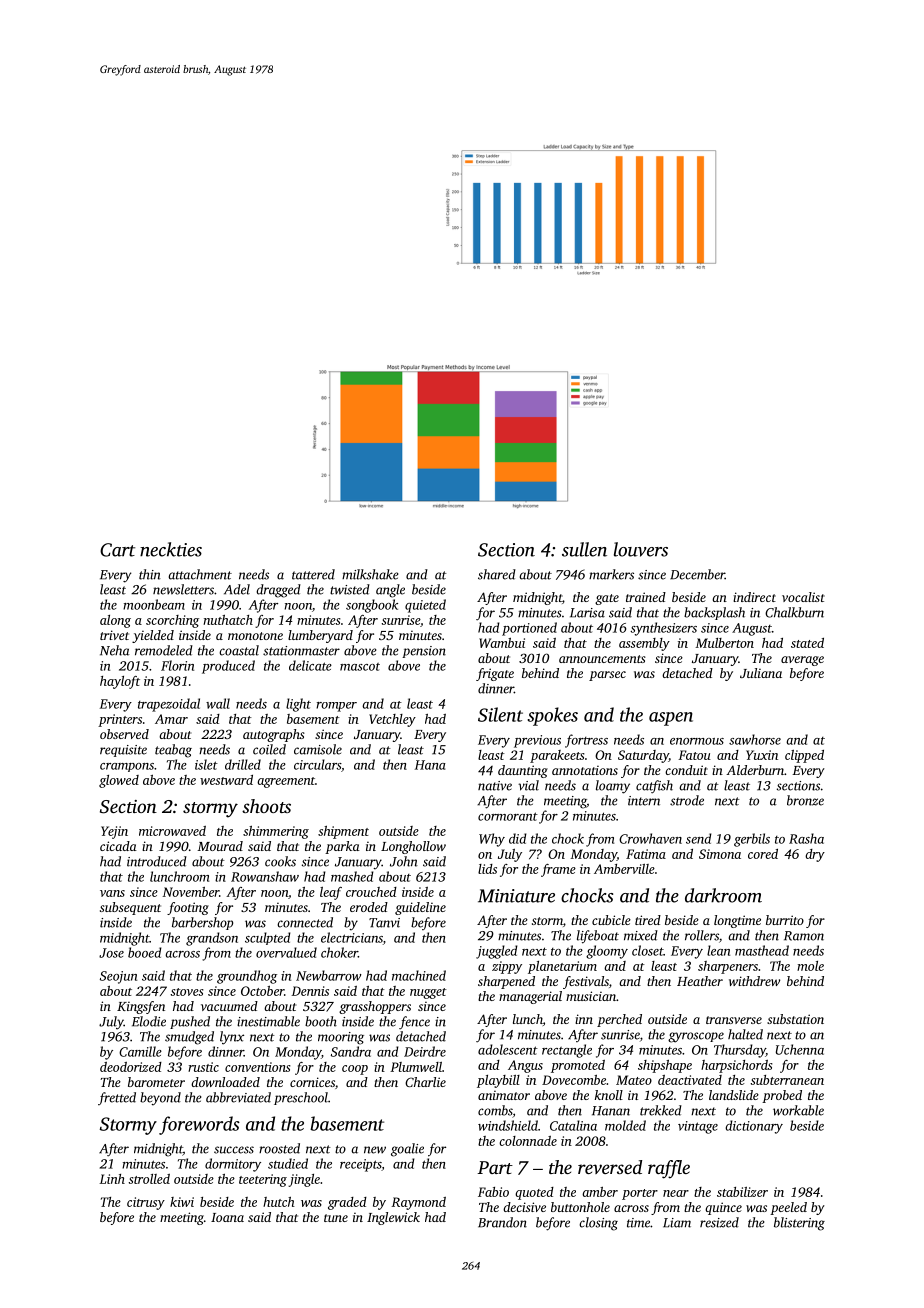  I want to click on Jose, so click(111, 953).
